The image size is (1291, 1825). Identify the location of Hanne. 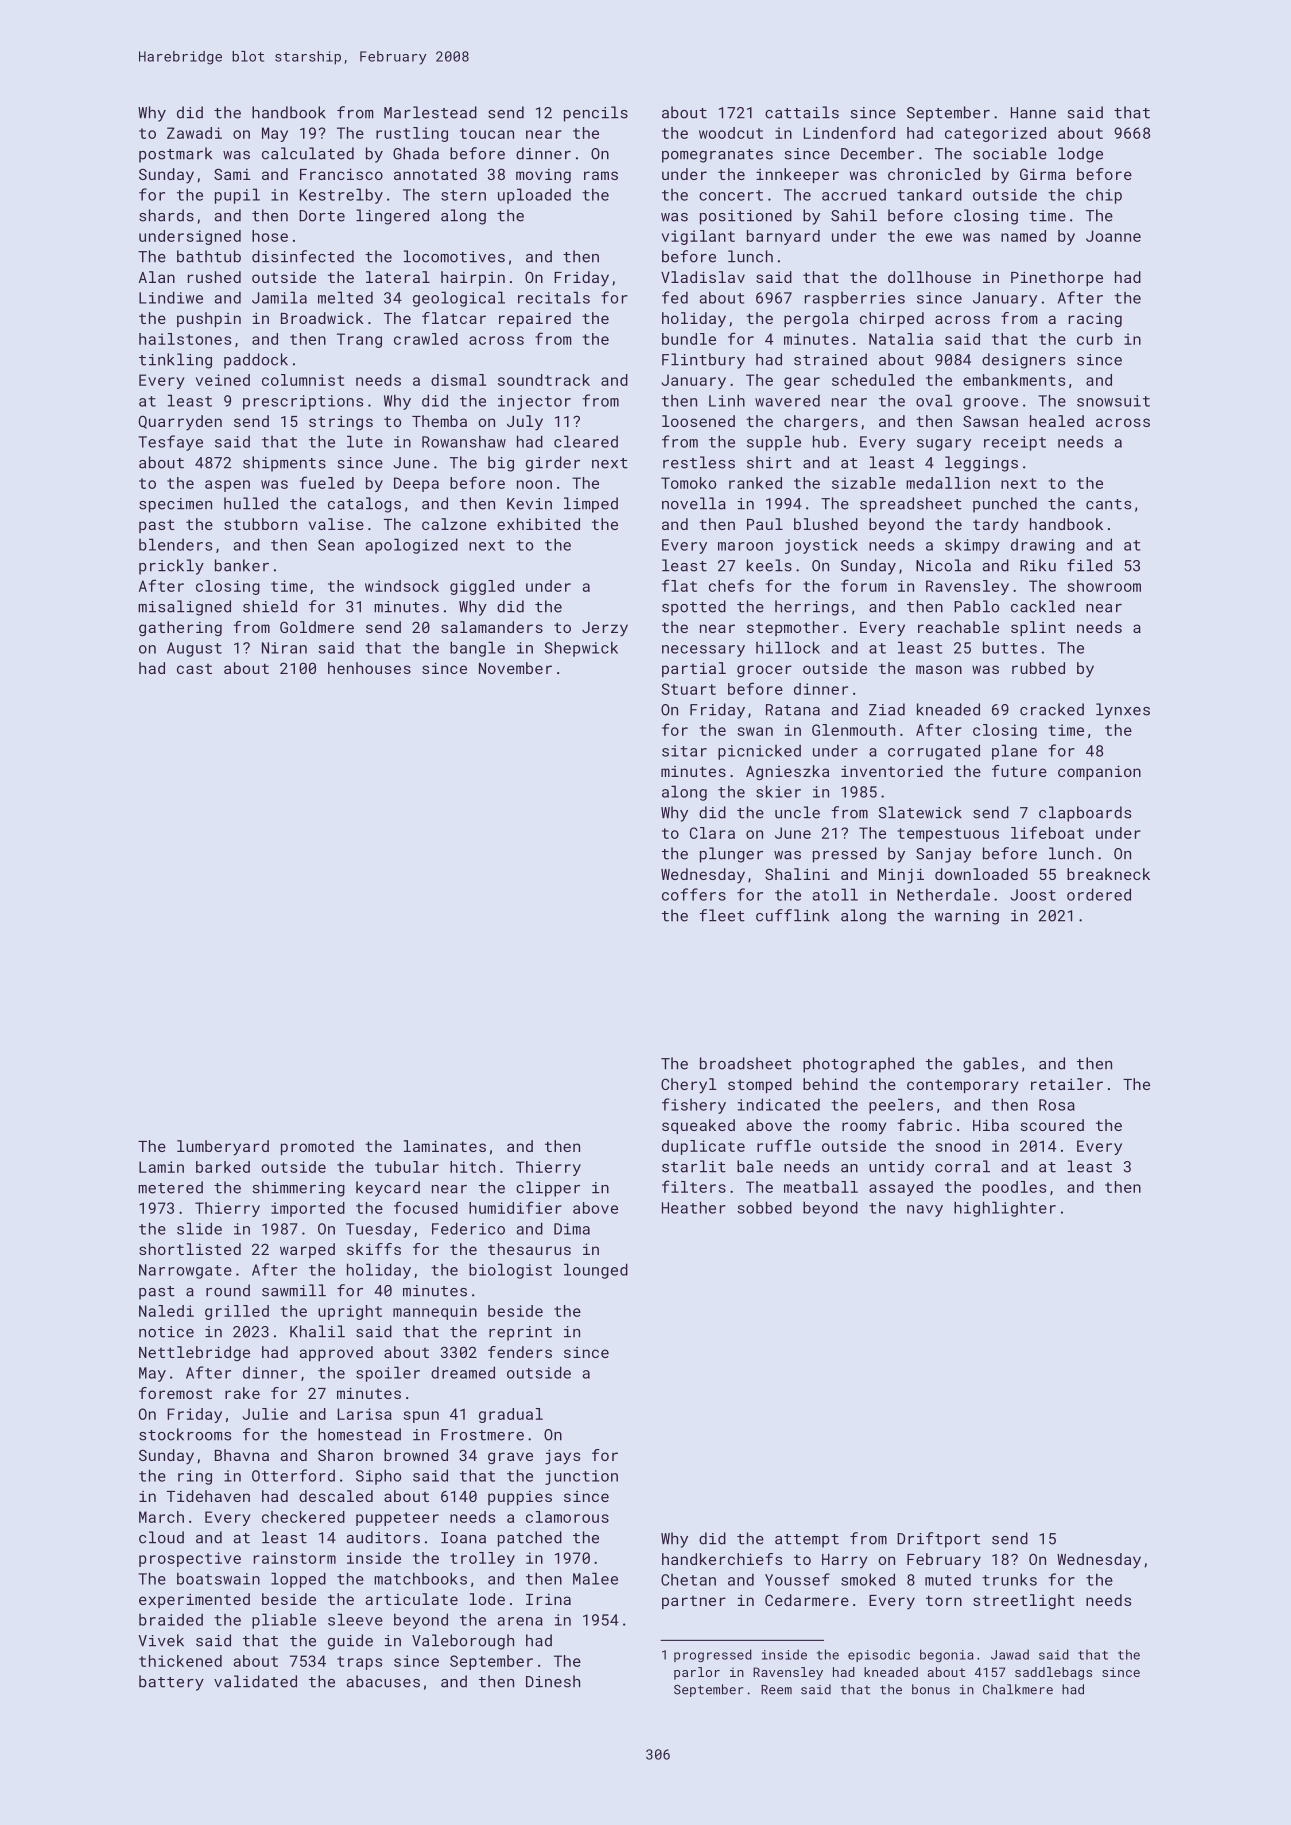
(1033, 113).
